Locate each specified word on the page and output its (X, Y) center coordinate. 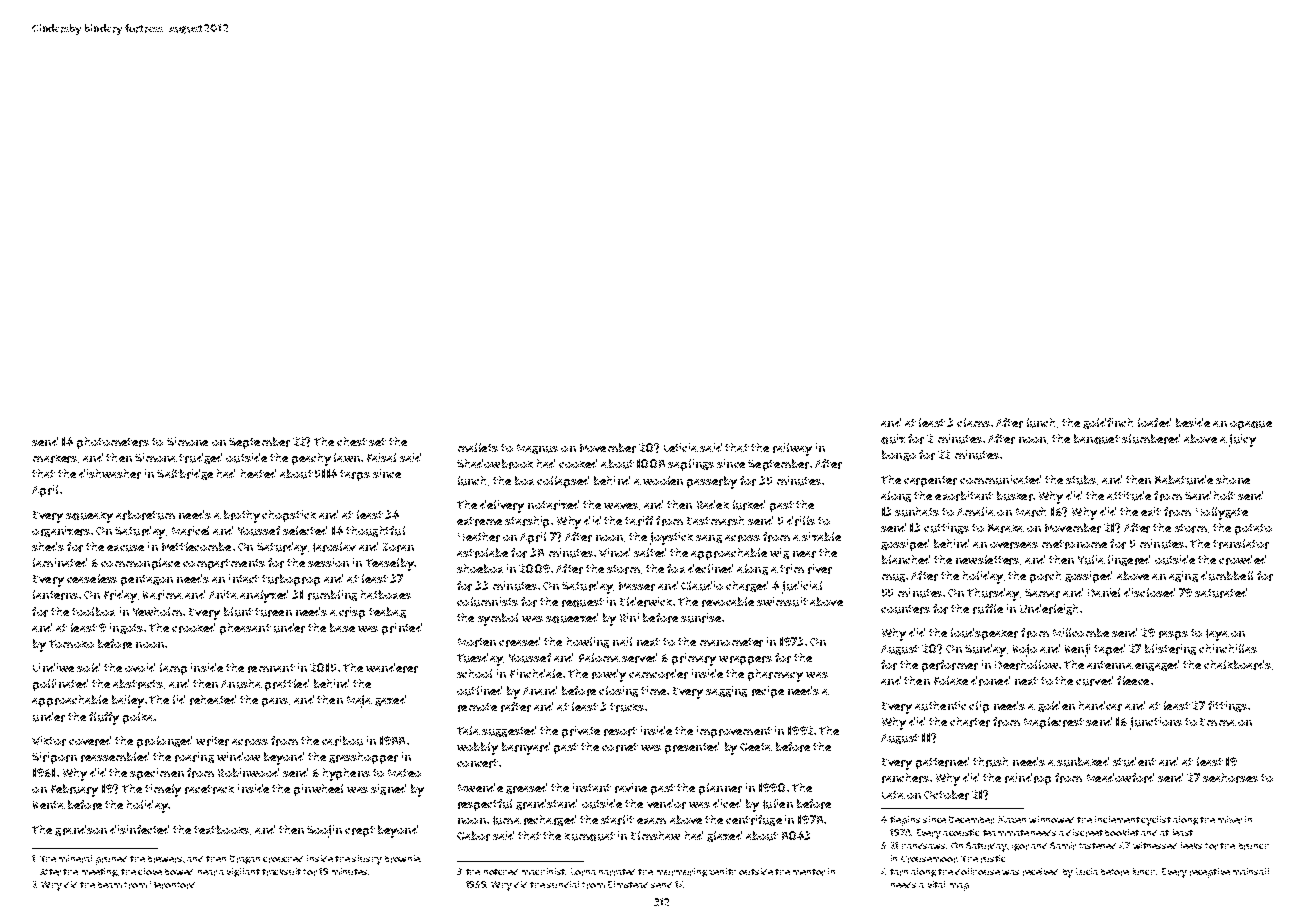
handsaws (923, 846)
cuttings (946, 528)
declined (710, 568)
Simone (187, 441)
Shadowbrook (495, 464)
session (328, 562)
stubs (1081, 480)
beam (110, 885)
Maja (359, 701)
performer (950, 666)
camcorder (658, 674)
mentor (809, 872)
